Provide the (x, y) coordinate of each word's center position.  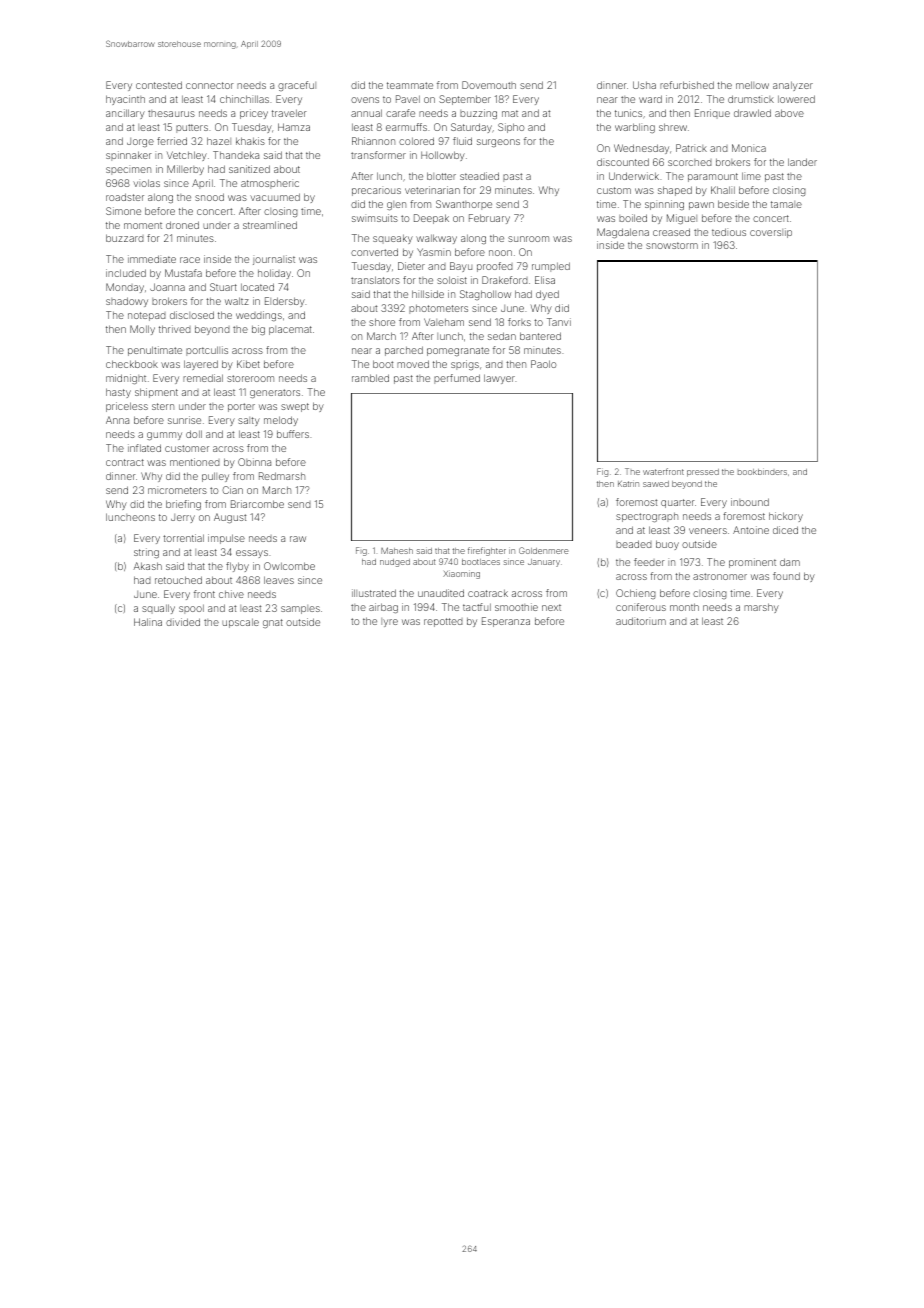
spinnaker (129, 156)
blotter (441, 176)
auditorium (641, 621)
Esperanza (506, 622)
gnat (273, 623)
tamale (786, 204)
